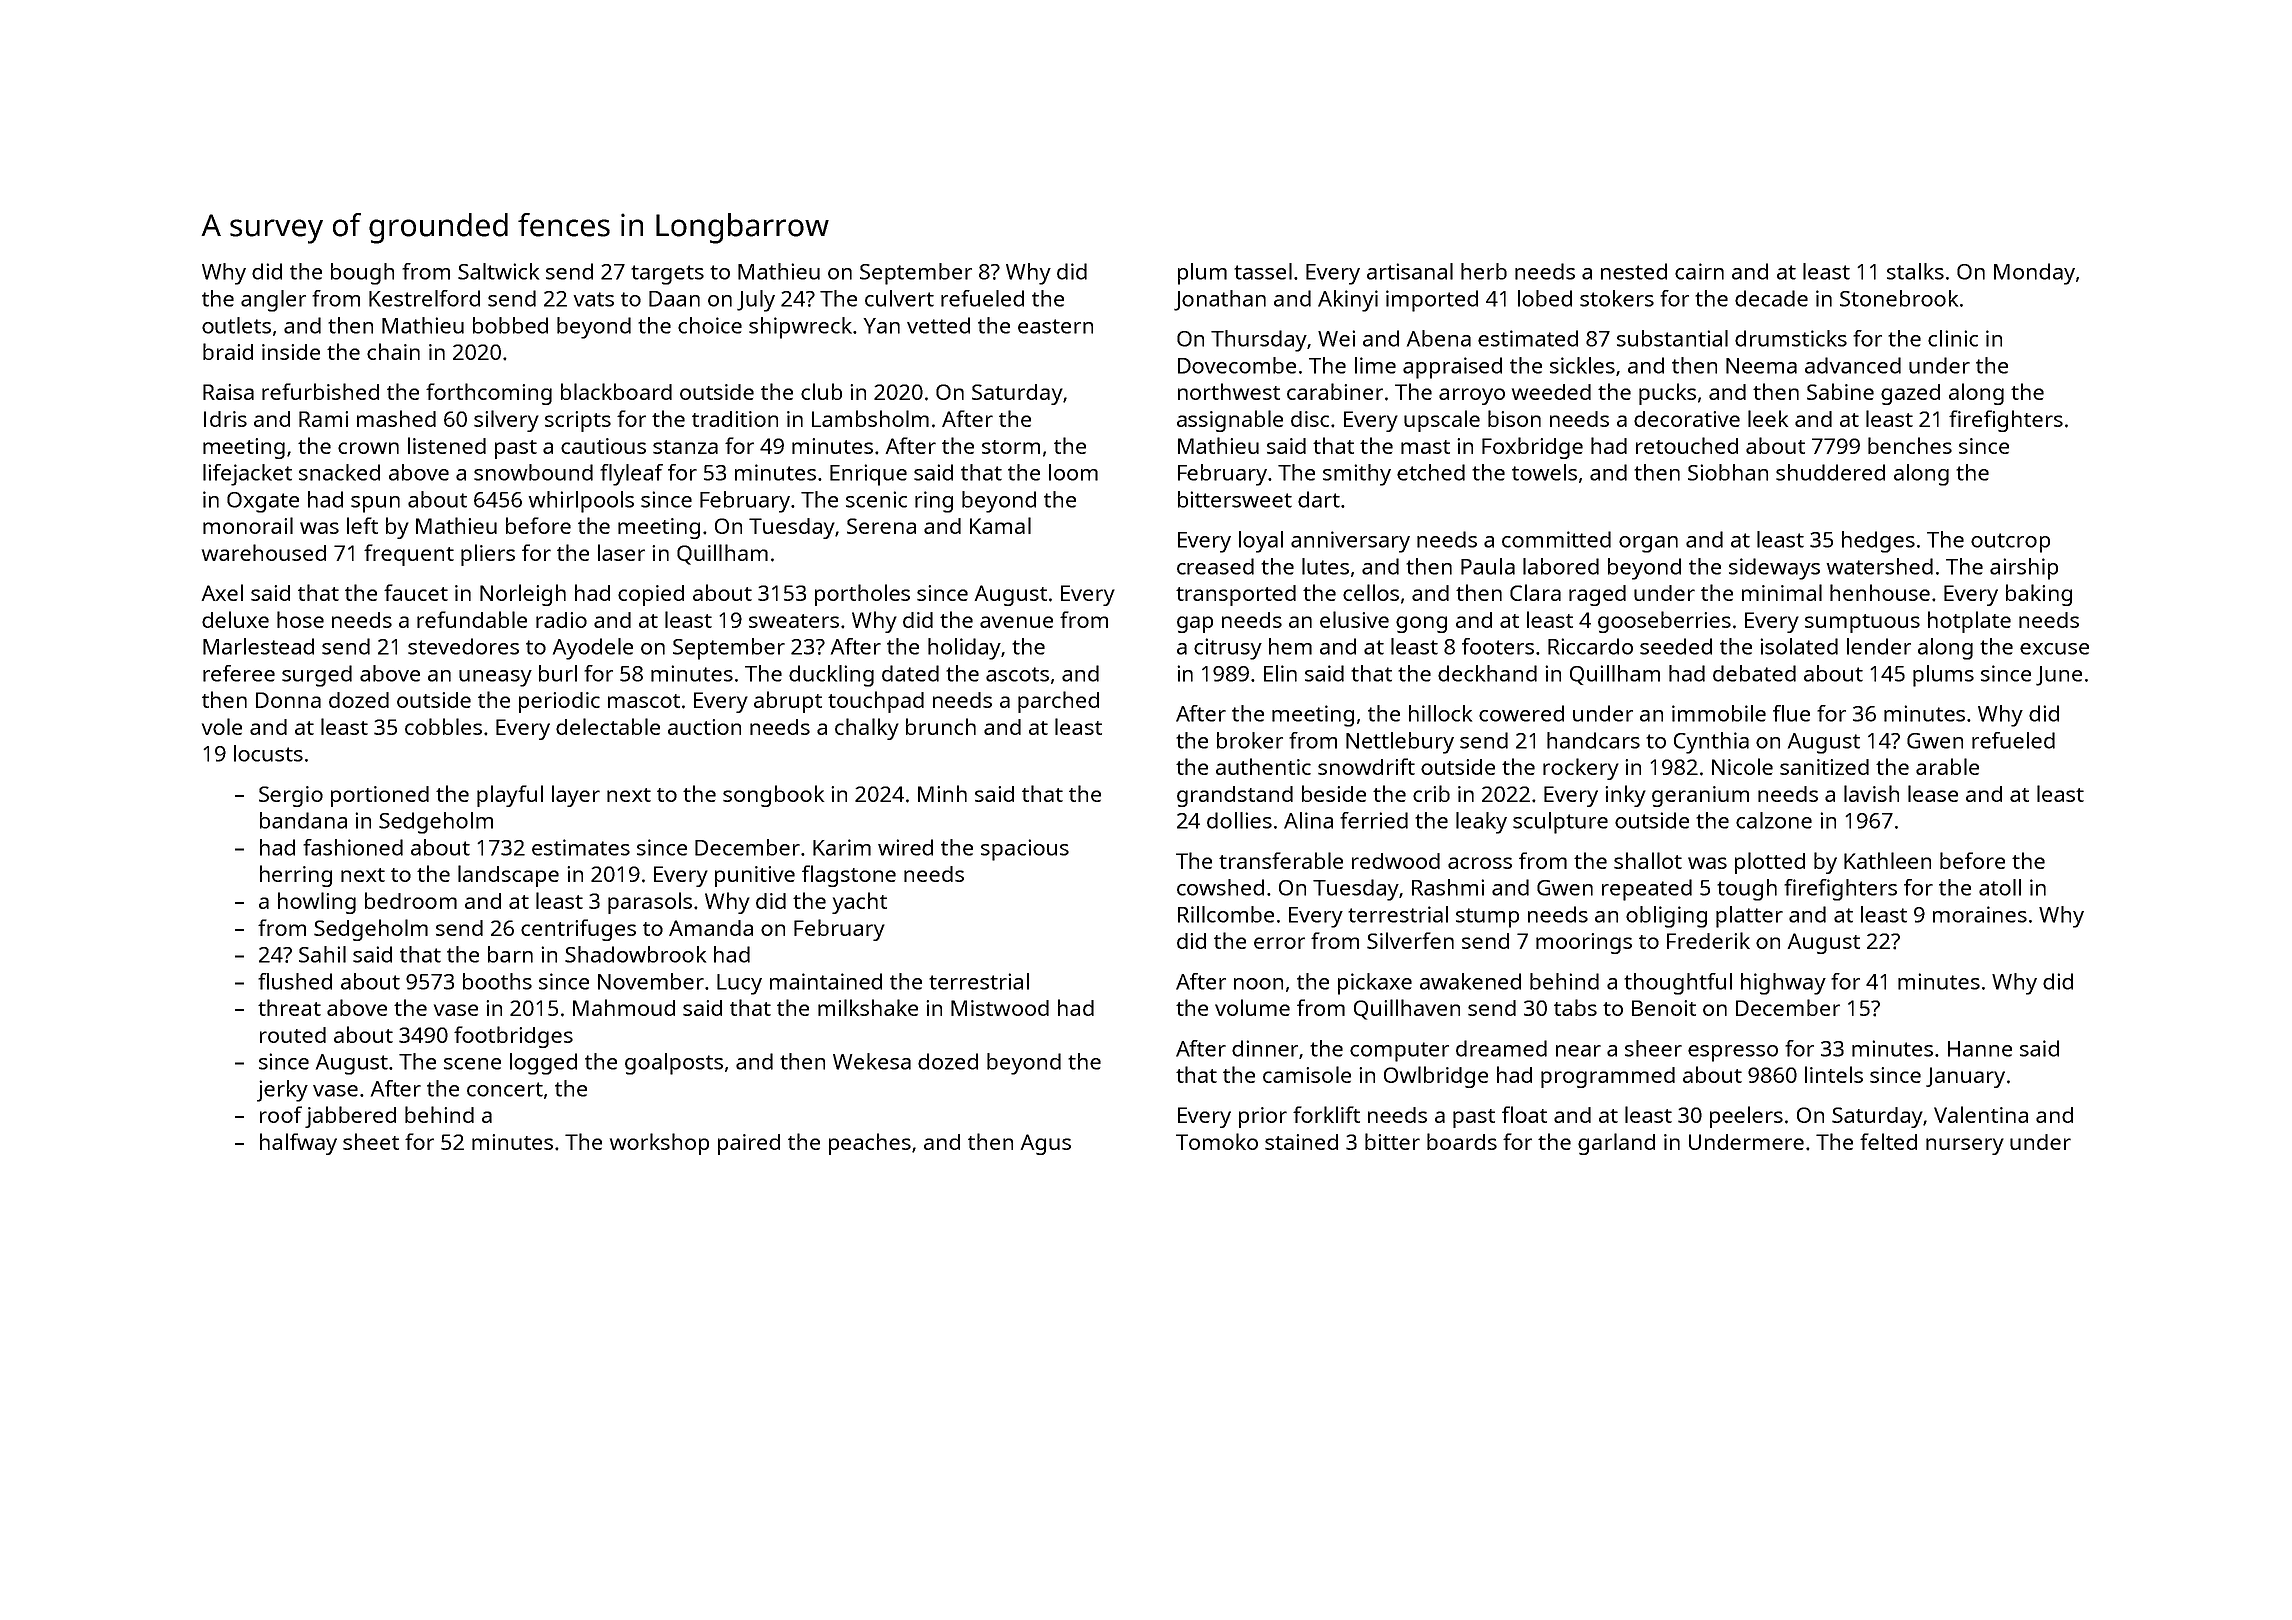  What do you see at coordinates (849, 876) in the screenshot?
I see `flagstone` at bounding box center [849, 876].
